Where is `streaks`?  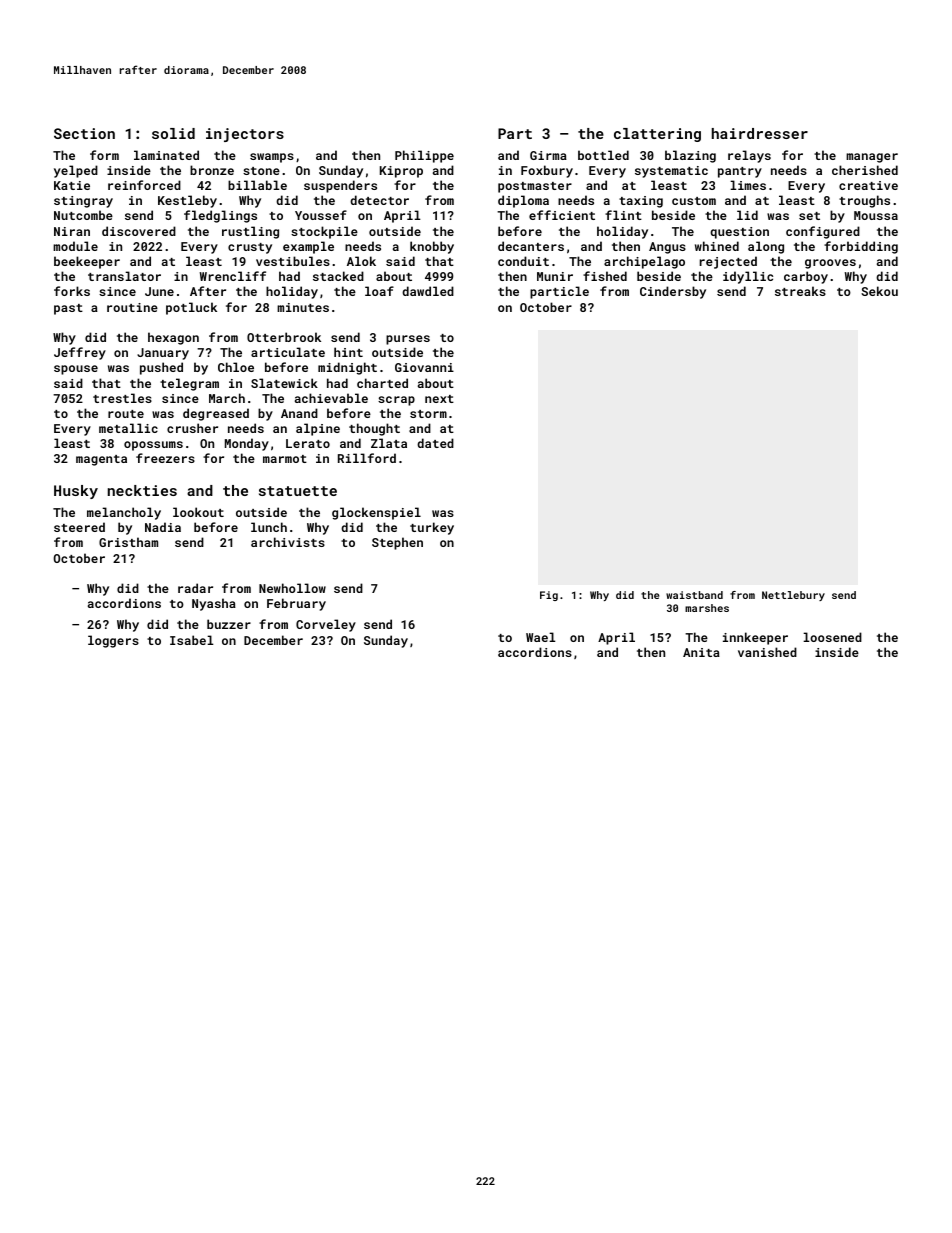
streaks is located at coordinates (800, 291).
